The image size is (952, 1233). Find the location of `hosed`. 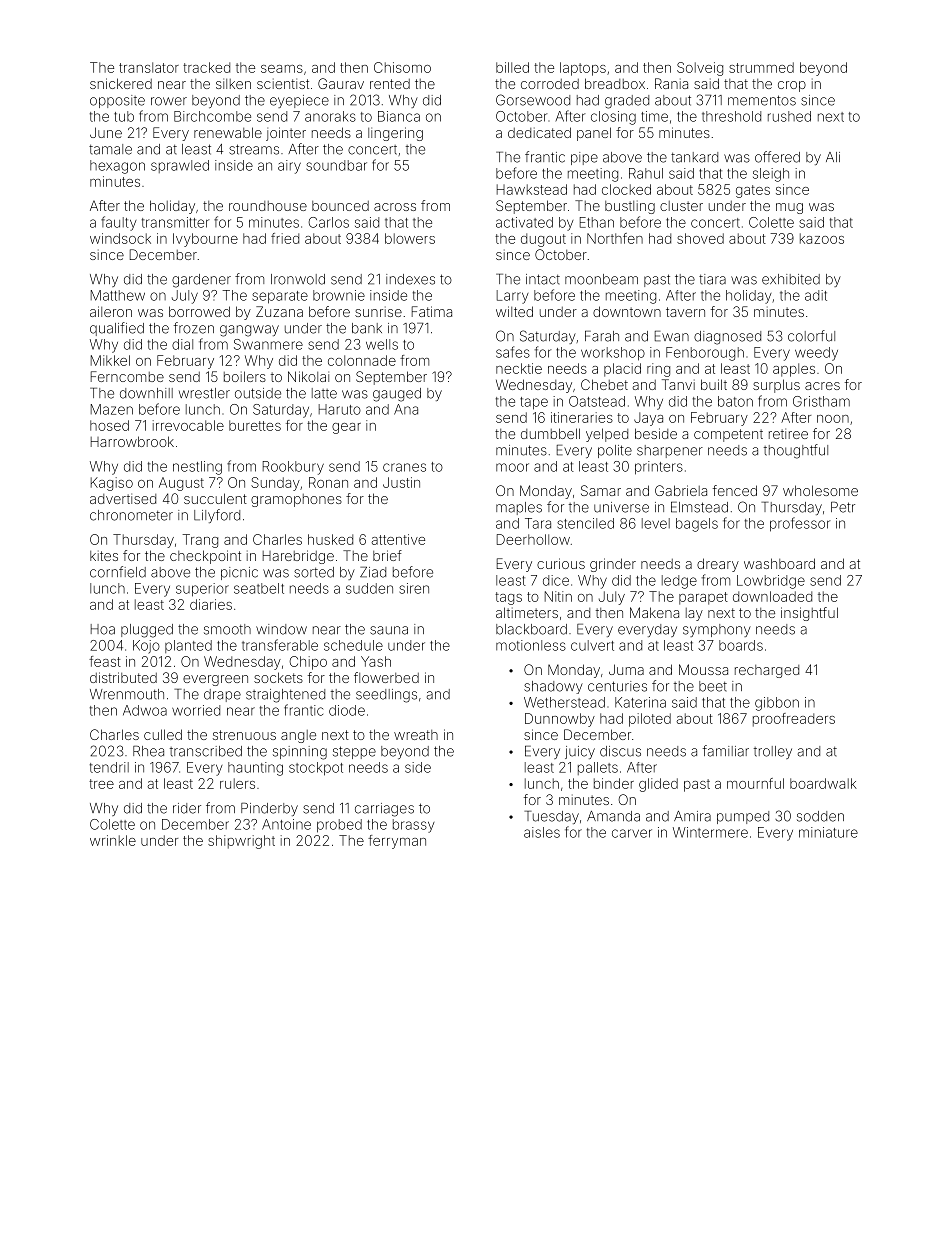

hosed is located at coordinates (109, 425).
